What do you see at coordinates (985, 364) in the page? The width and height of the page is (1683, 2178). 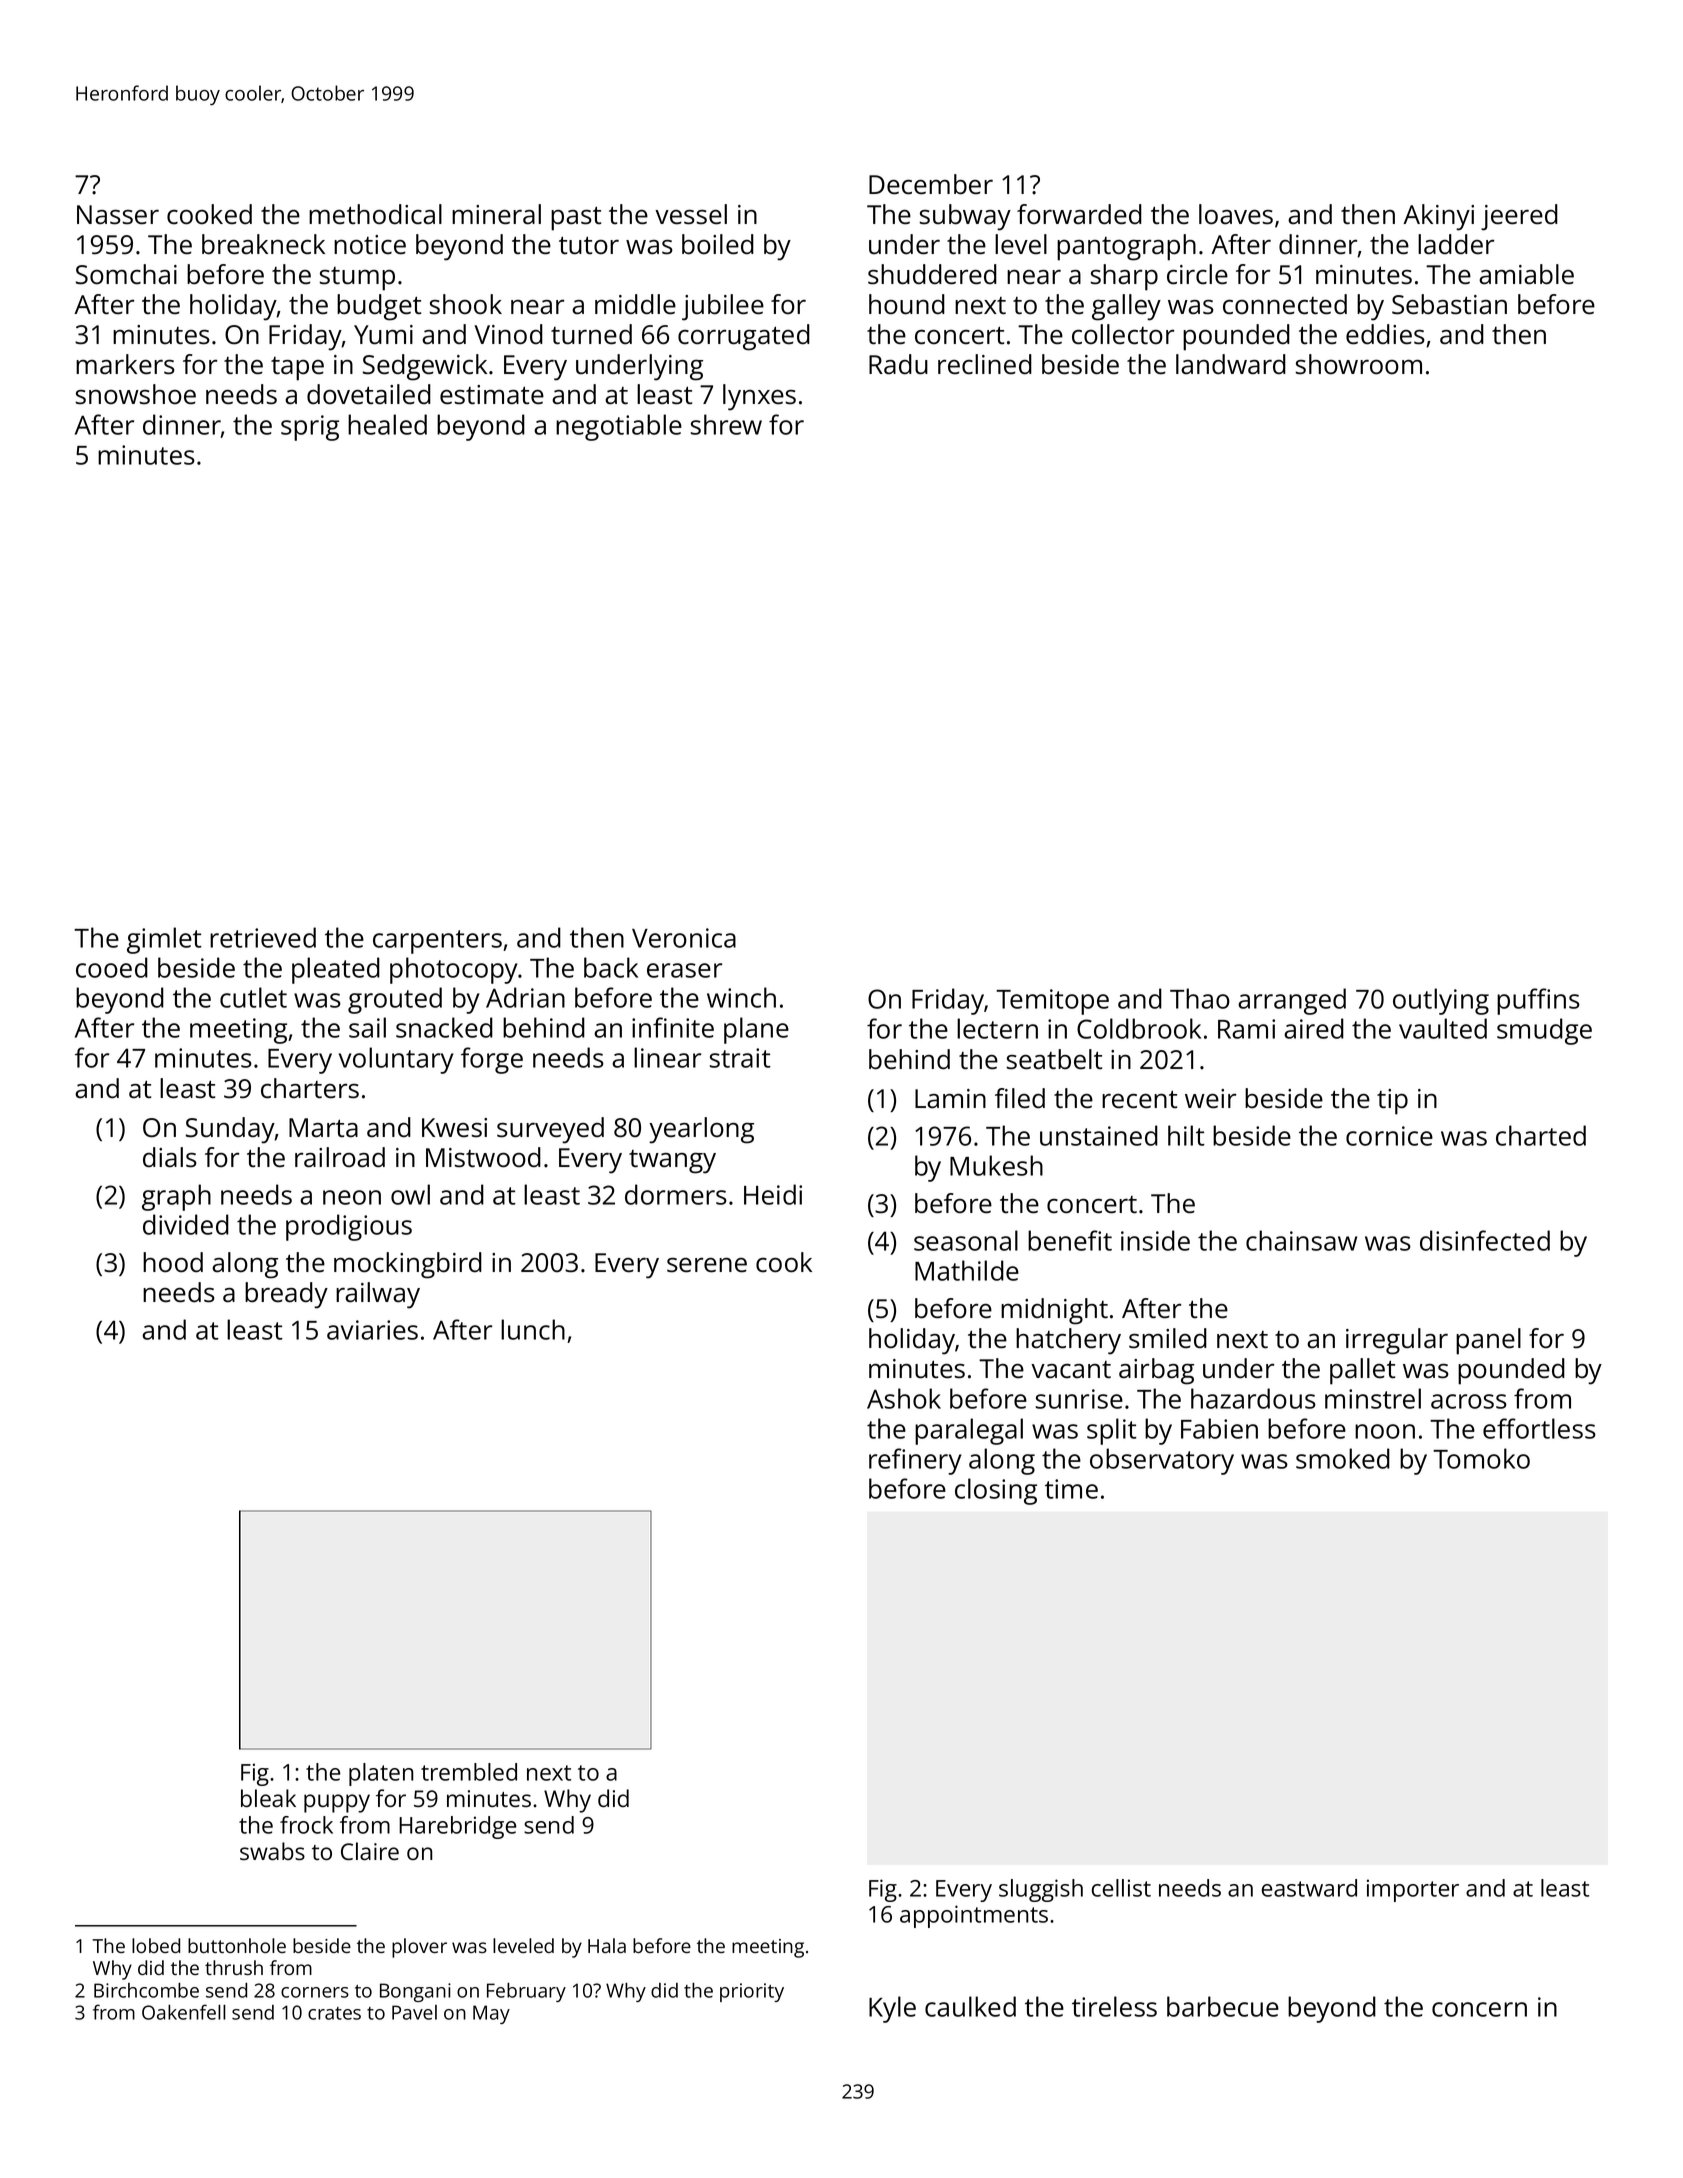 I see `reclined` at bounding box center [985, 364].
